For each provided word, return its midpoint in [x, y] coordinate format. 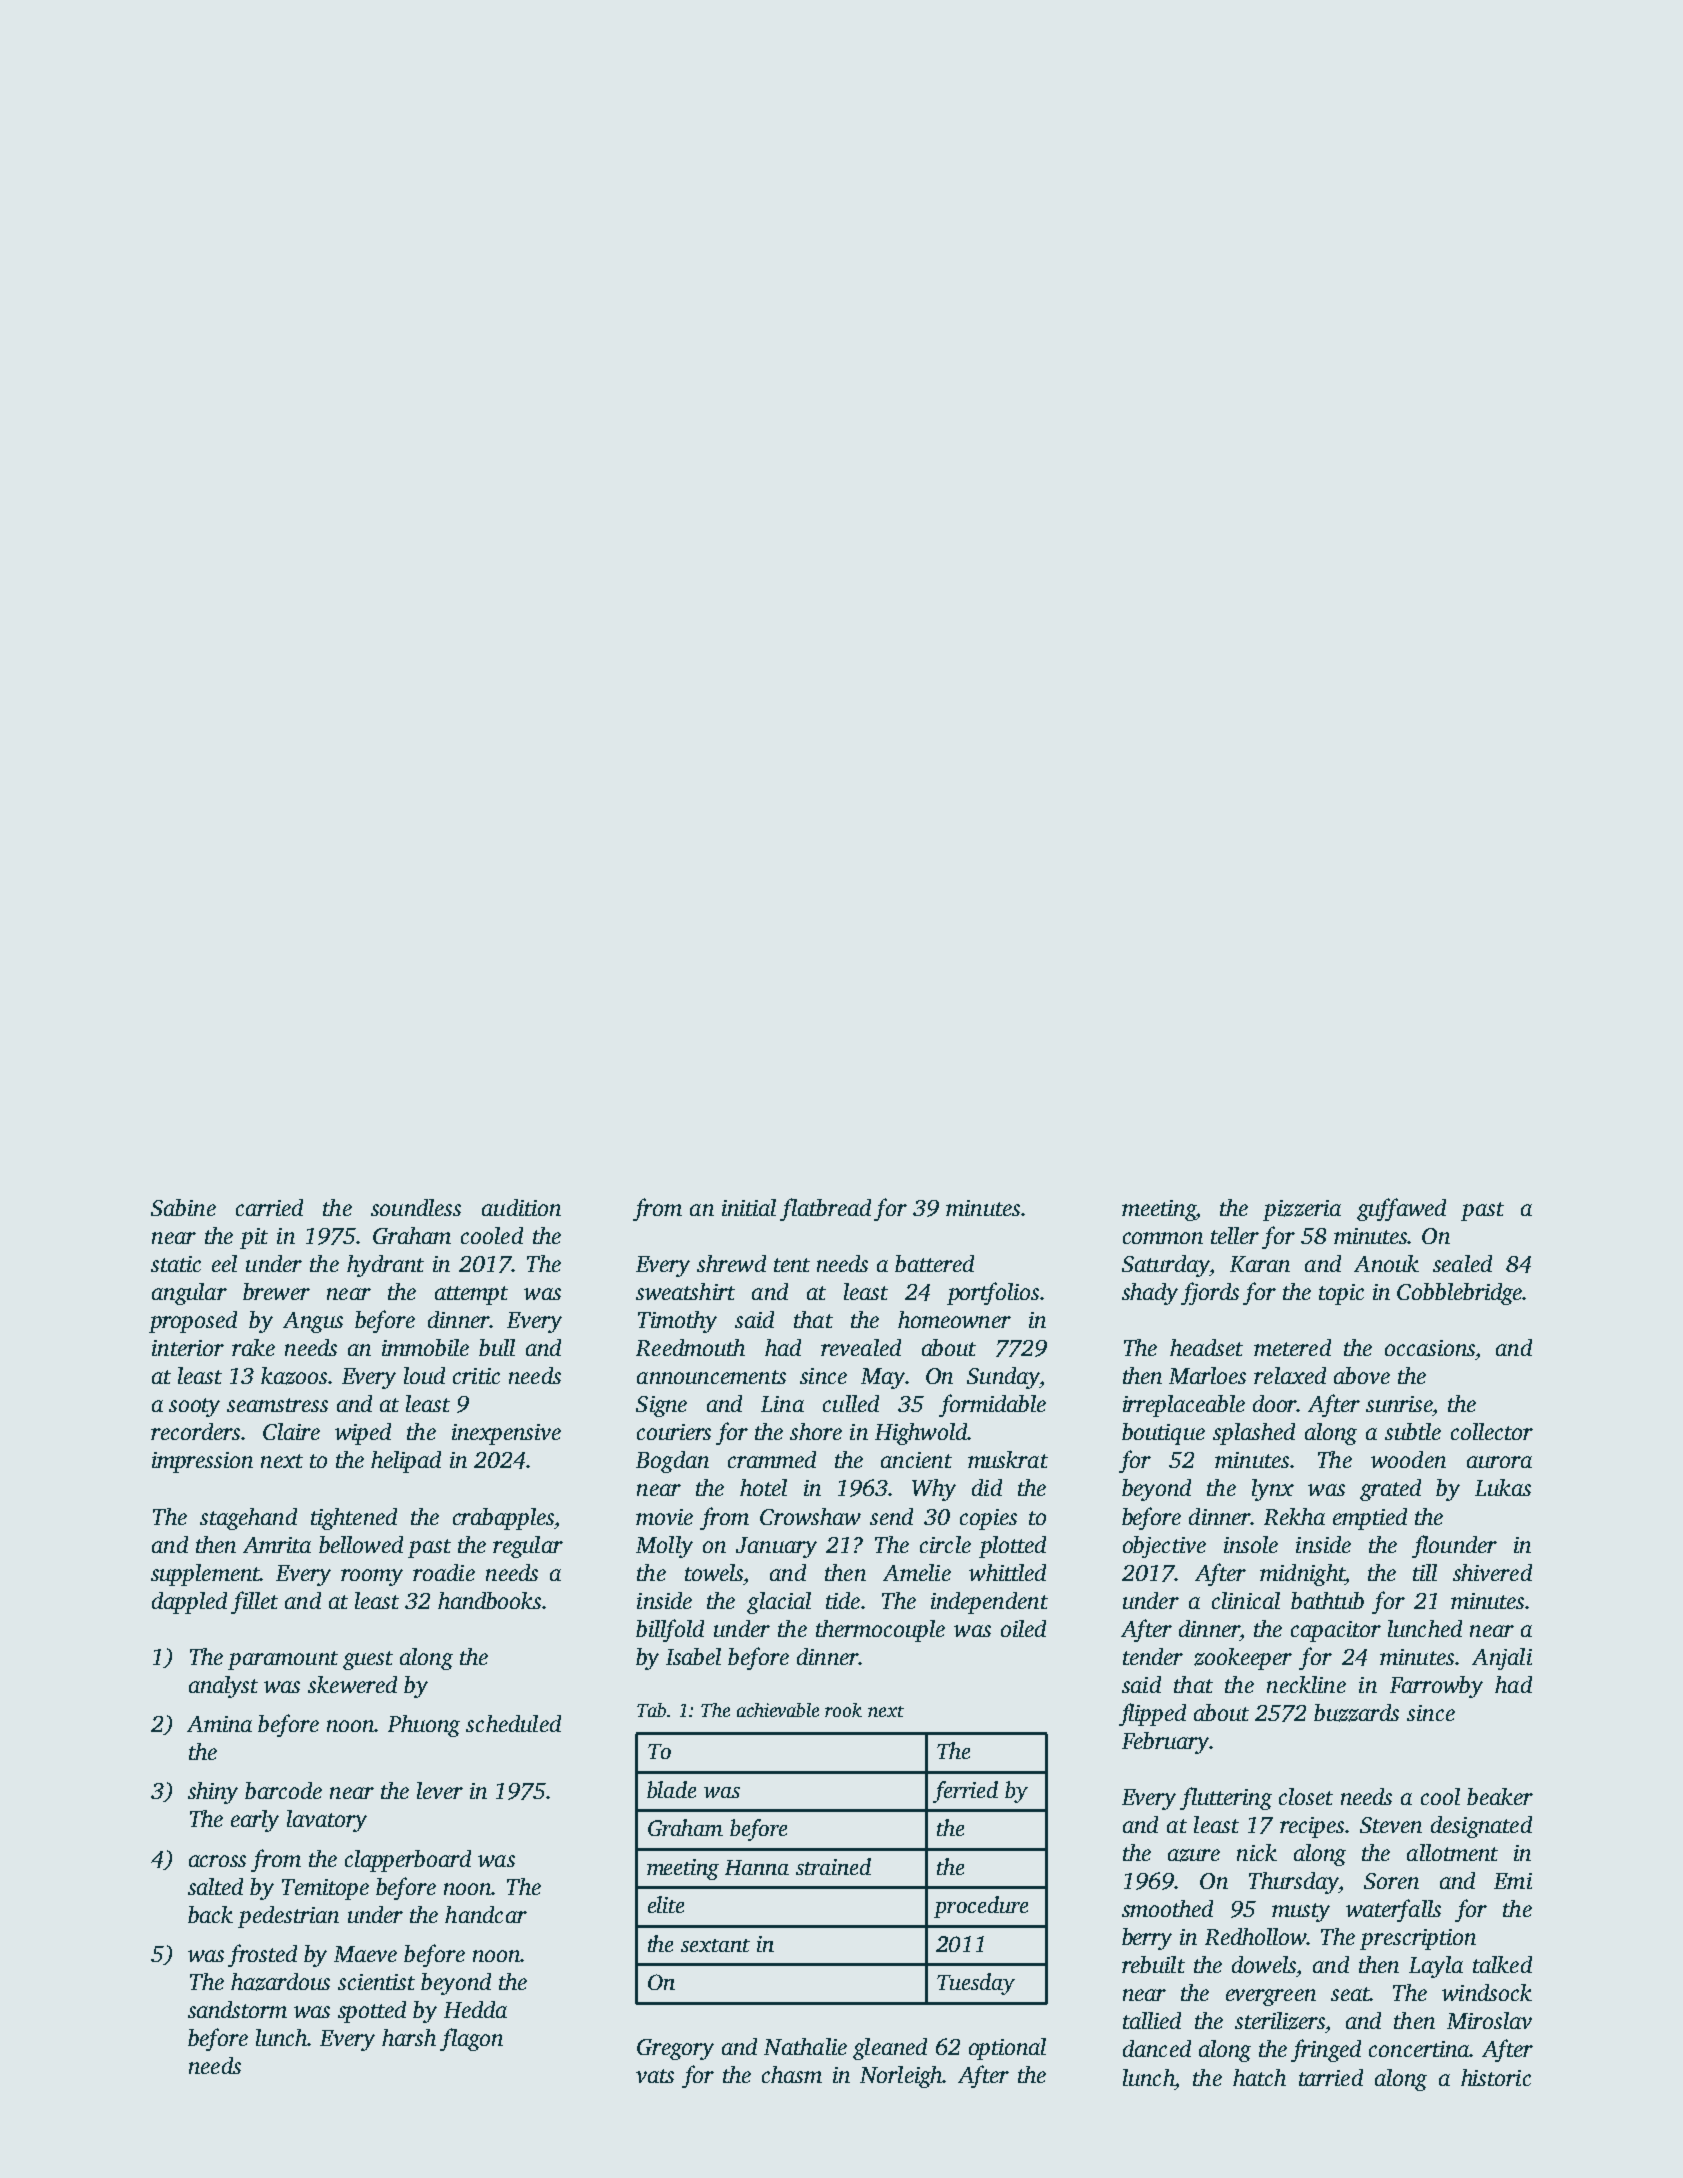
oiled [1023, 1628]
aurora [1499, 1462]
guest [368, 1660]
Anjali [1502, 1659]
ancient [916, 1460]
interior [188, 1348]
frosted [262, 1955]
